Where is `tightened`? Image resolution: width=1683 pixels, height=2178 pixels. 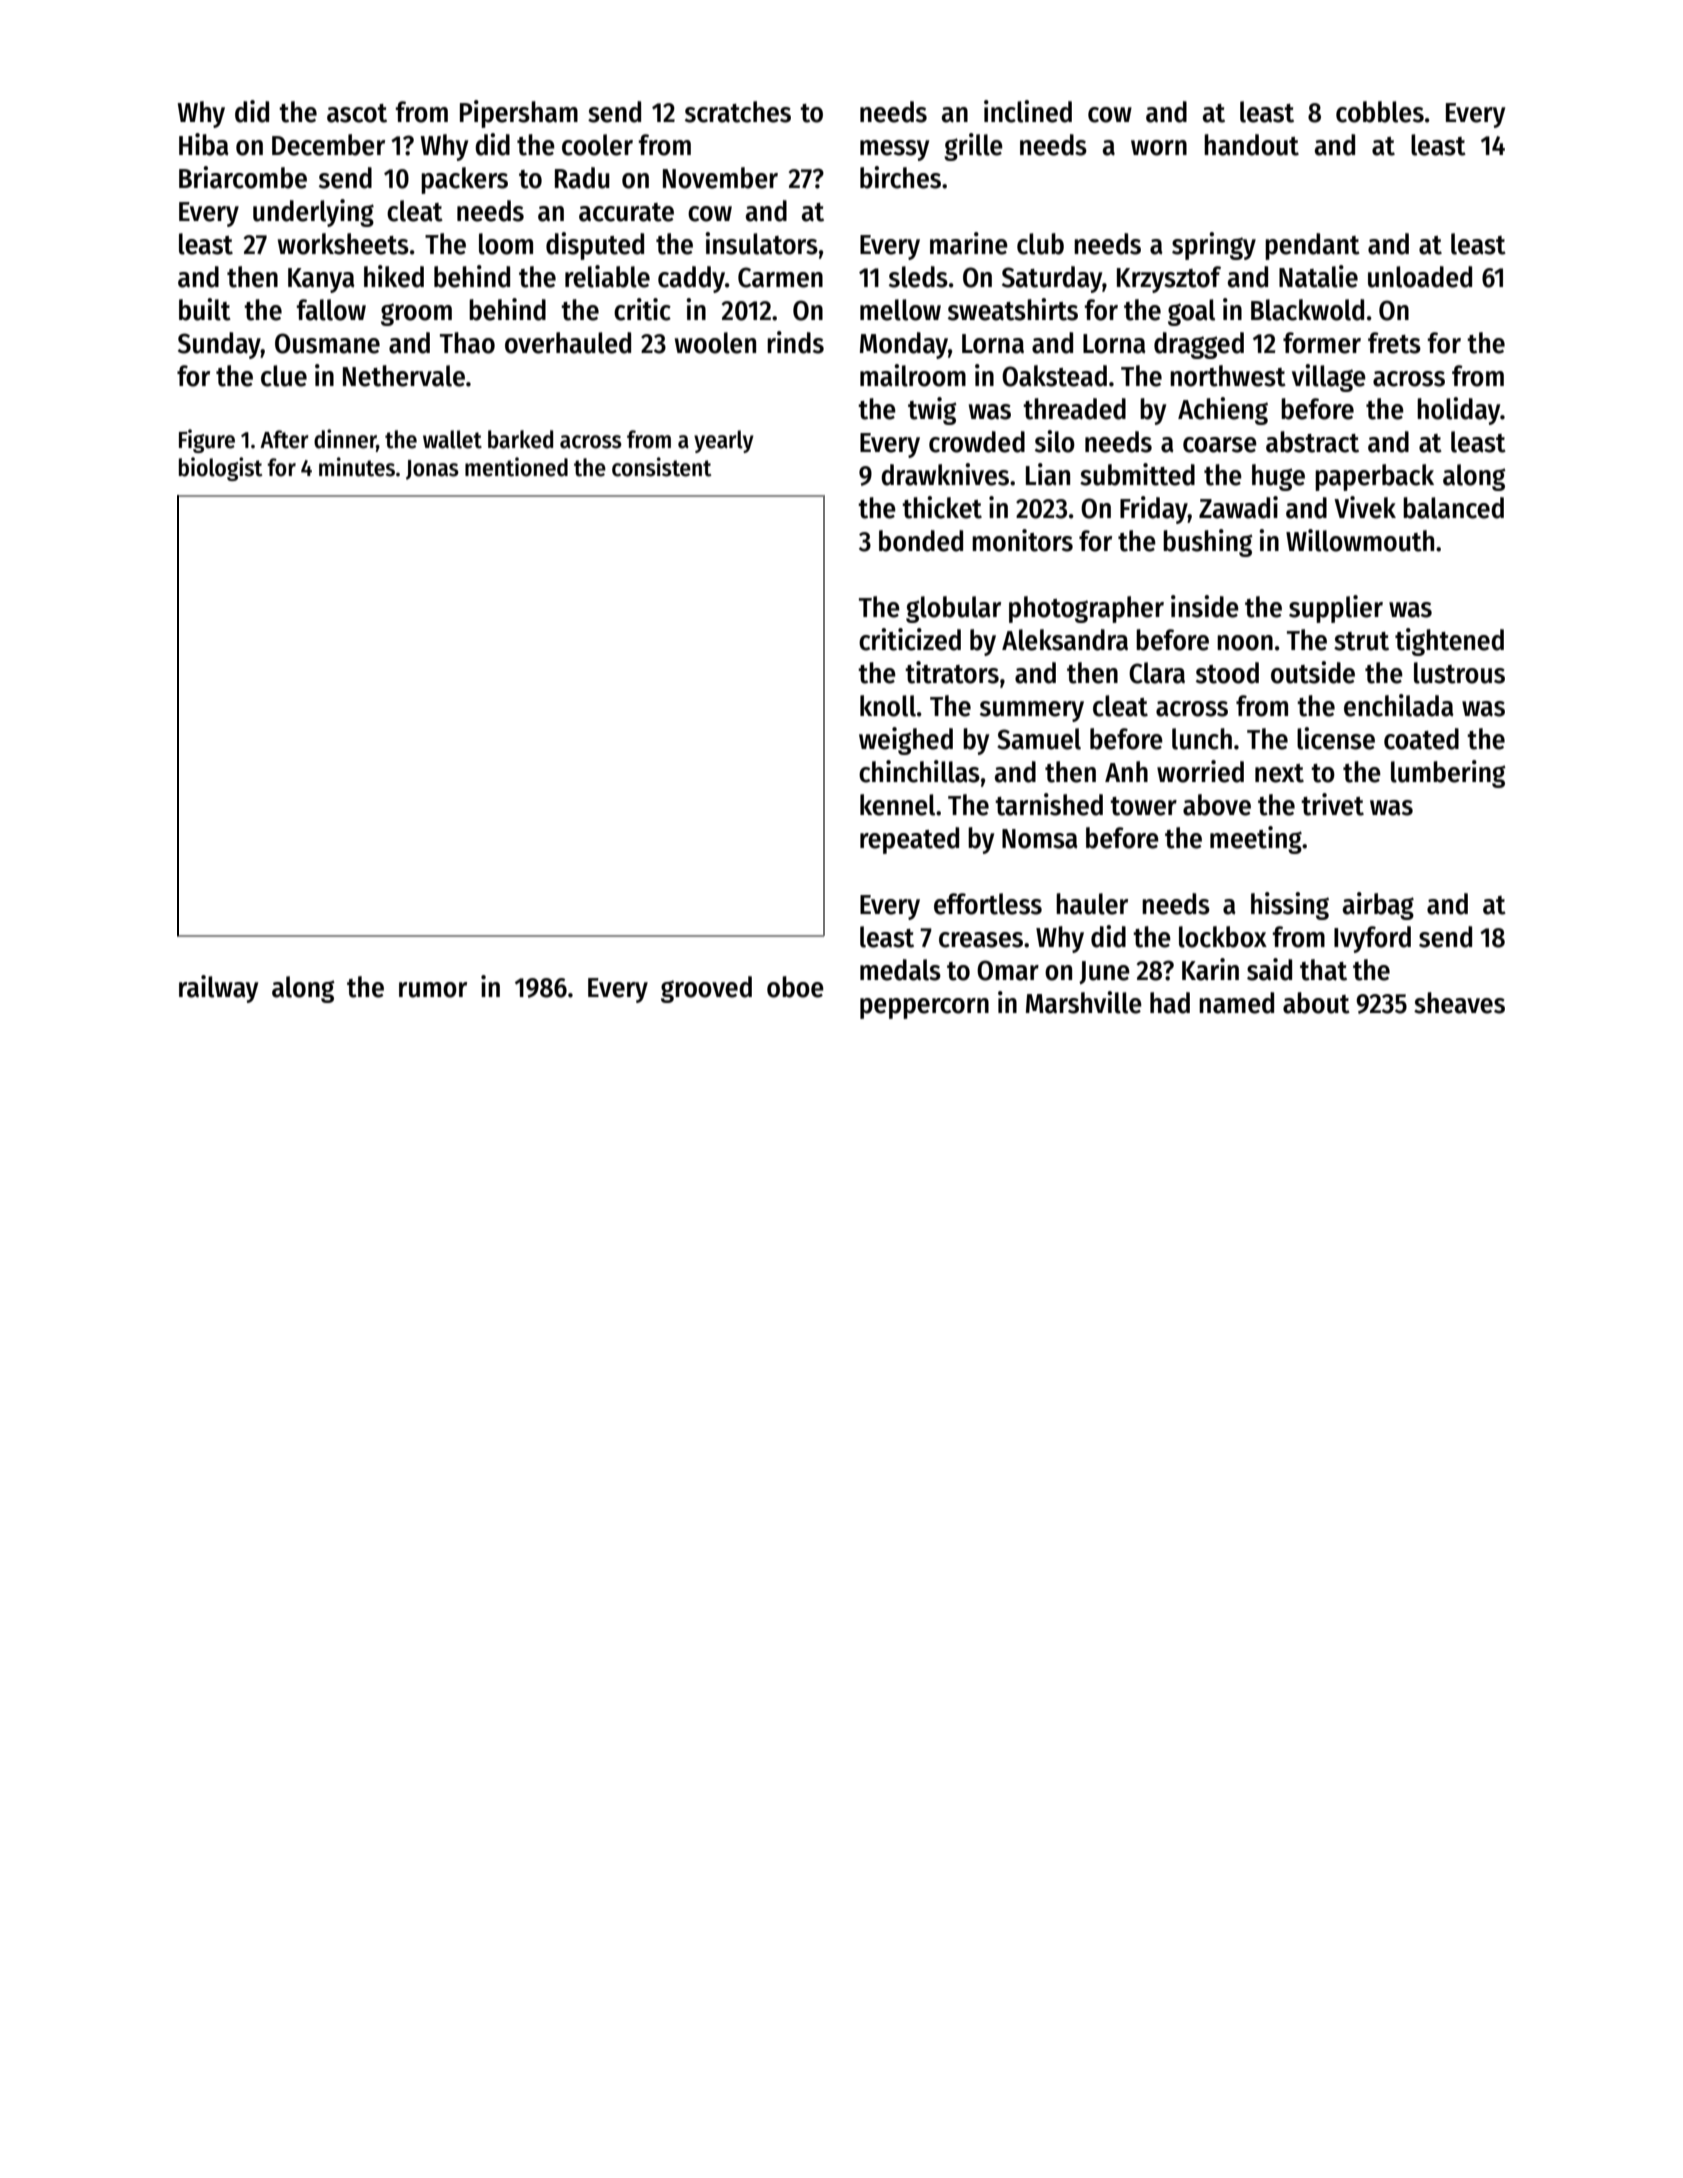 tightened is located at coordinates (1449, 642).
